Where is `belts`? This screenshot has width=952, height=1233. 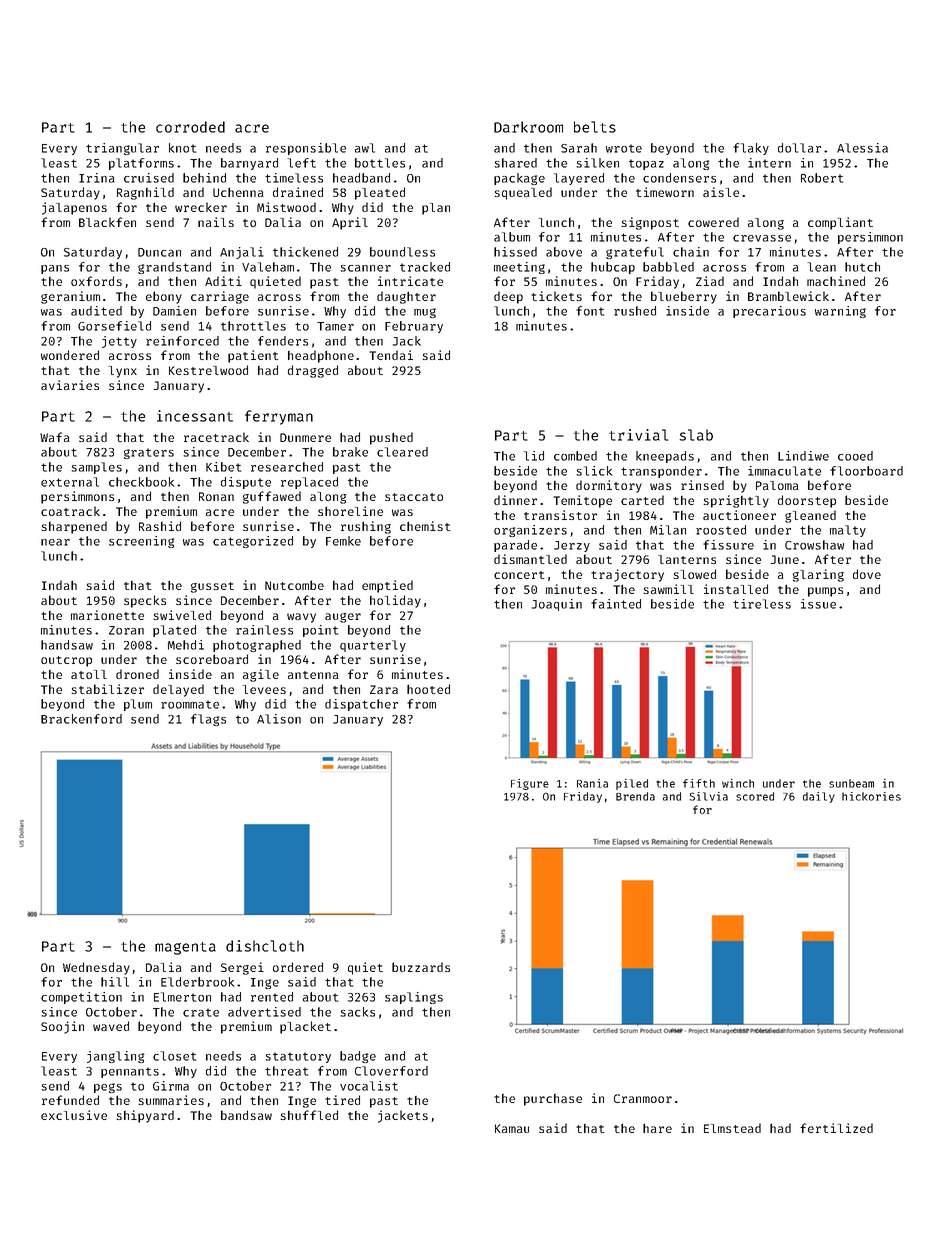 belts is located at coordinates (595, 127).
